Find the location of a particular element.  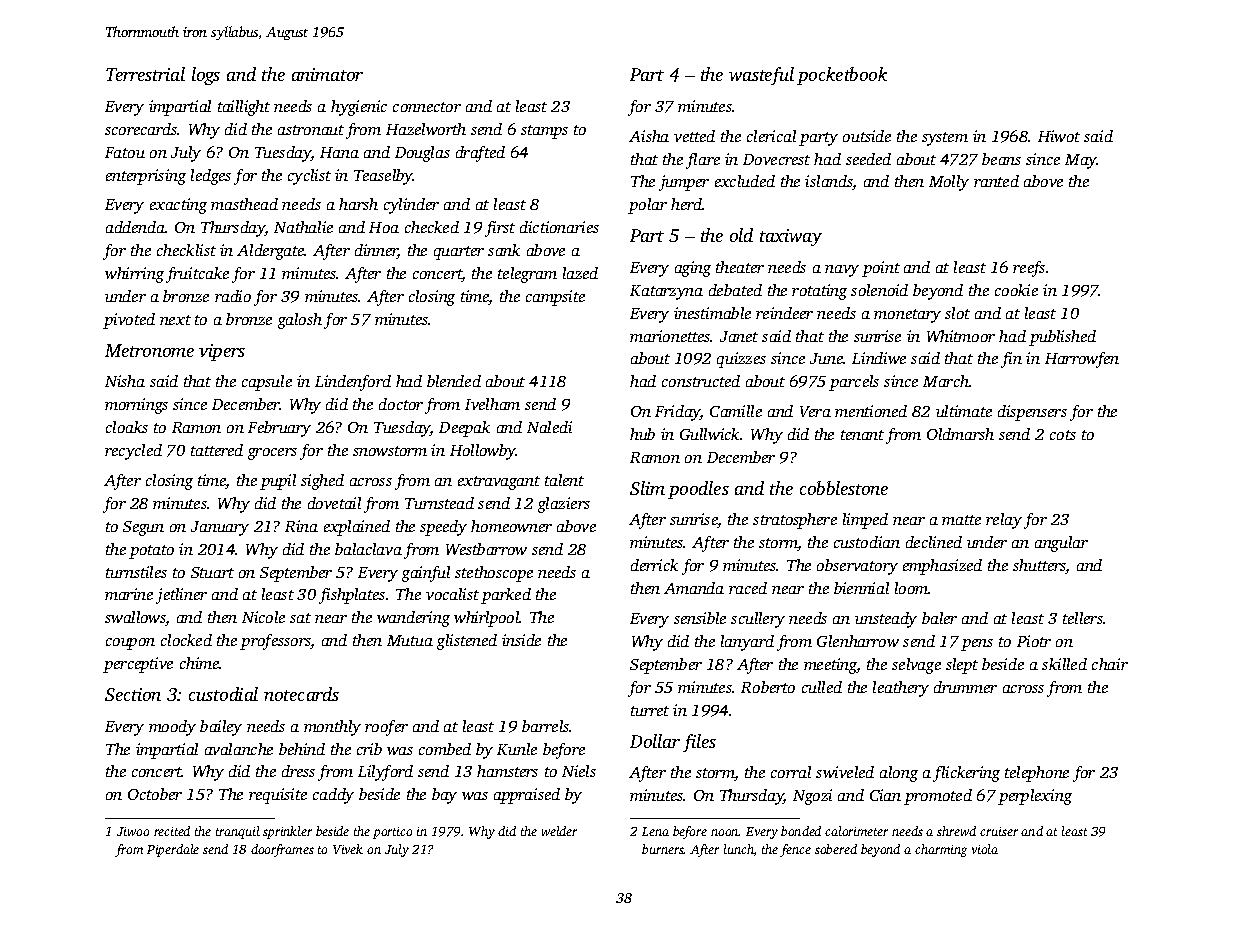

turret is located at coordinates (650, 711).
